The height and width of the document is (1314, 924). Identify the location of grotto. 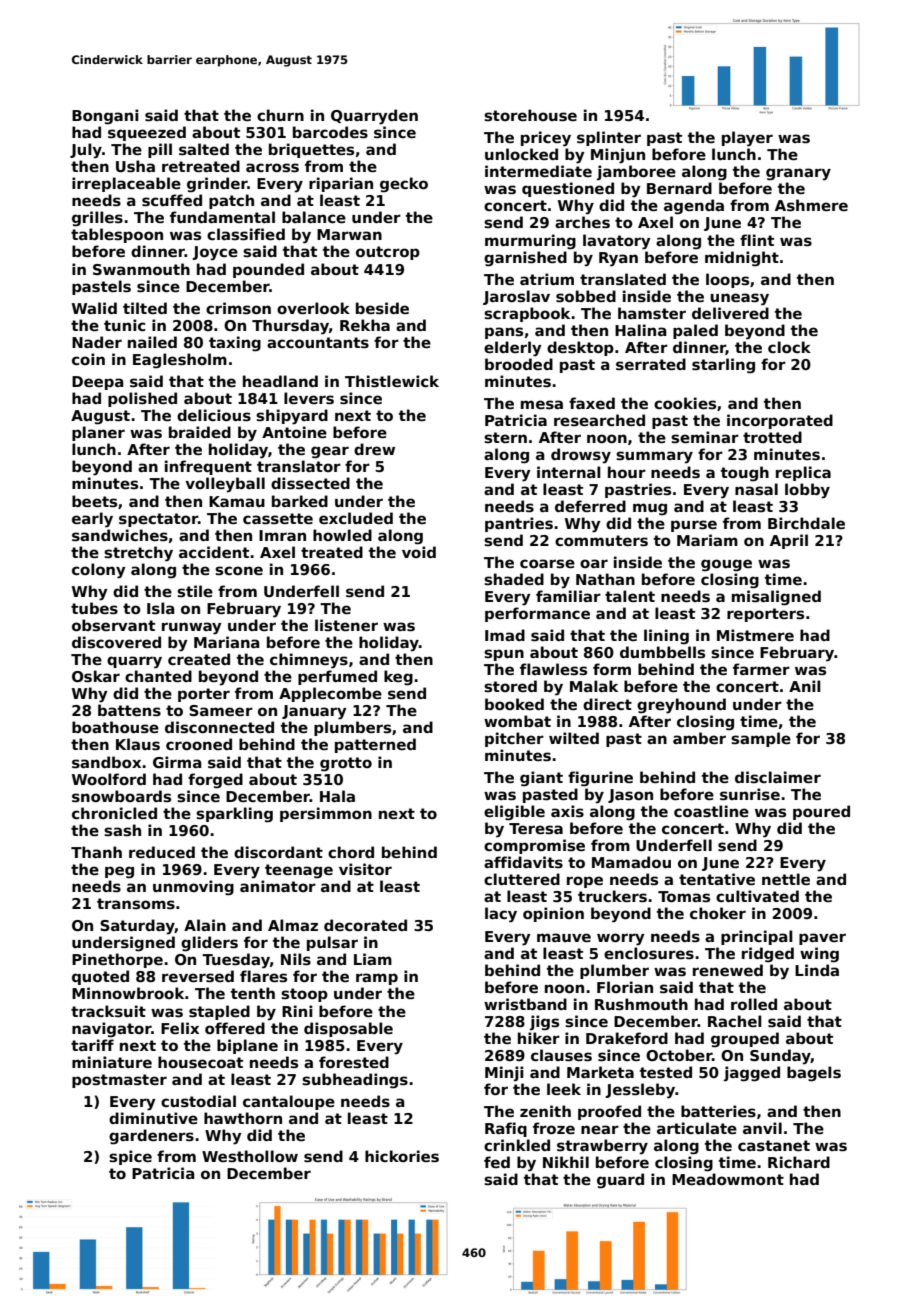
(346, 764).
